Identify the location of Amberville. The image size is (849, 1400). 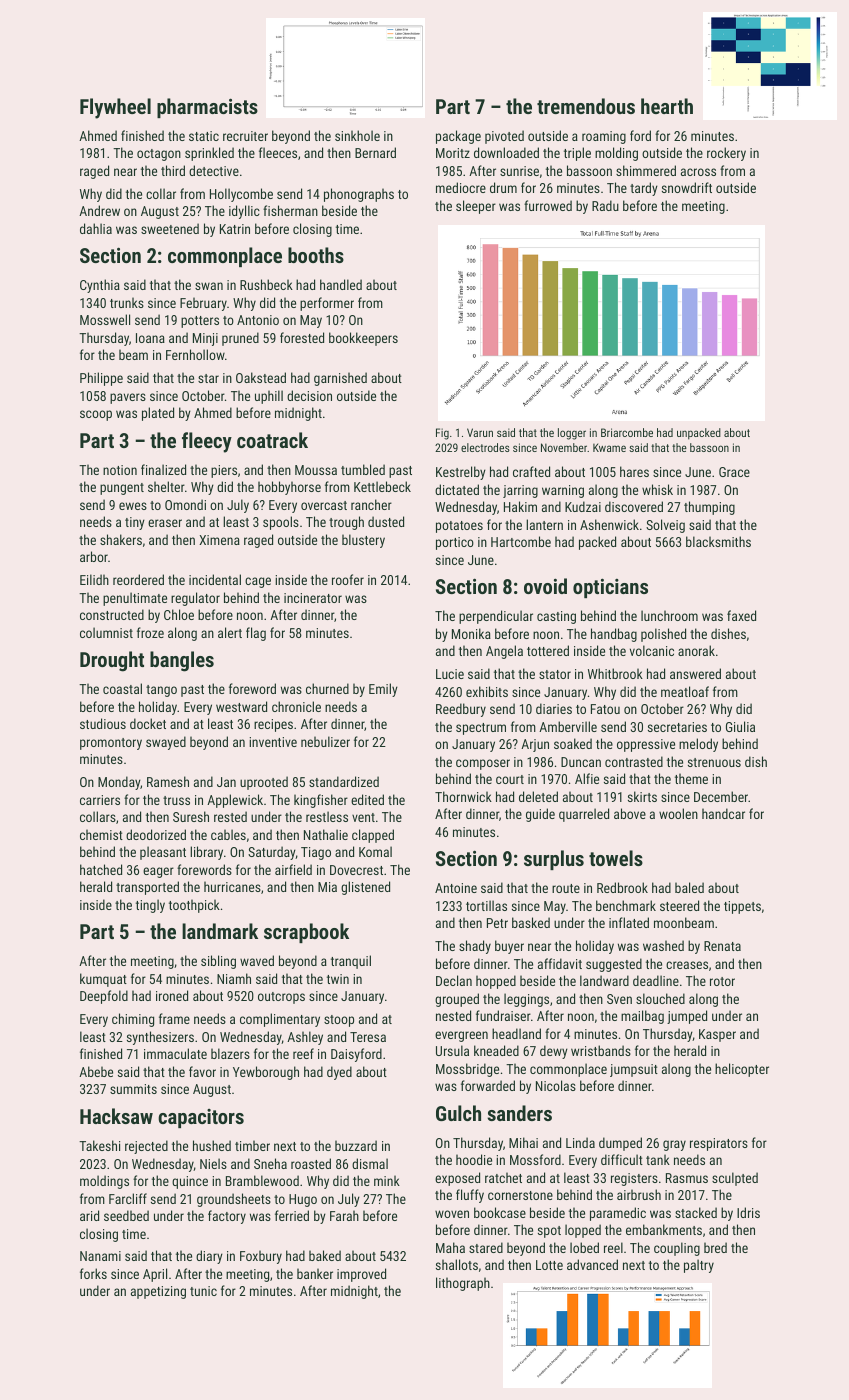
(568, 726).
